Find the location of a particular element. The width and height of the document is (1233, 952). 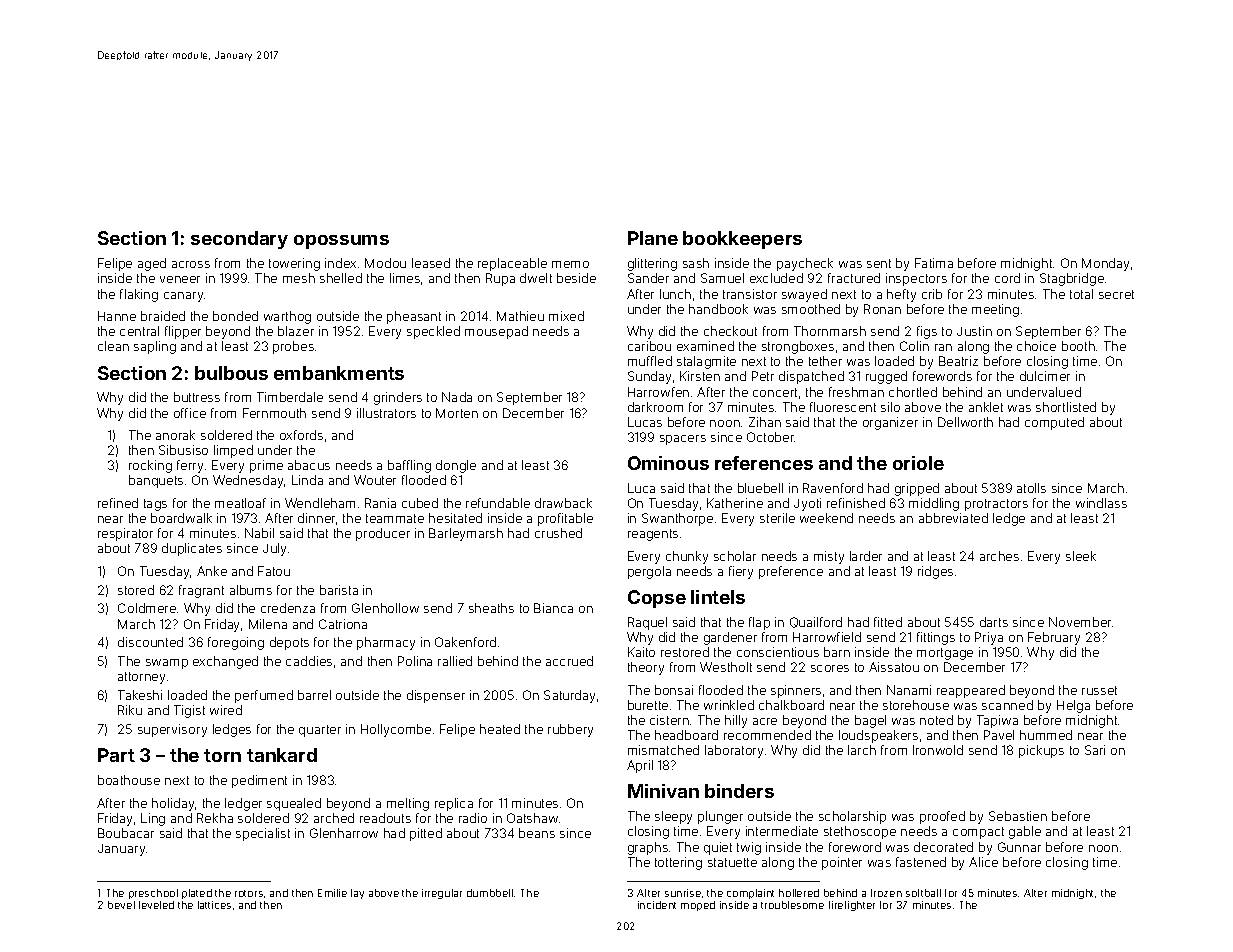

Wouter is located at coordinates (375, 480).
